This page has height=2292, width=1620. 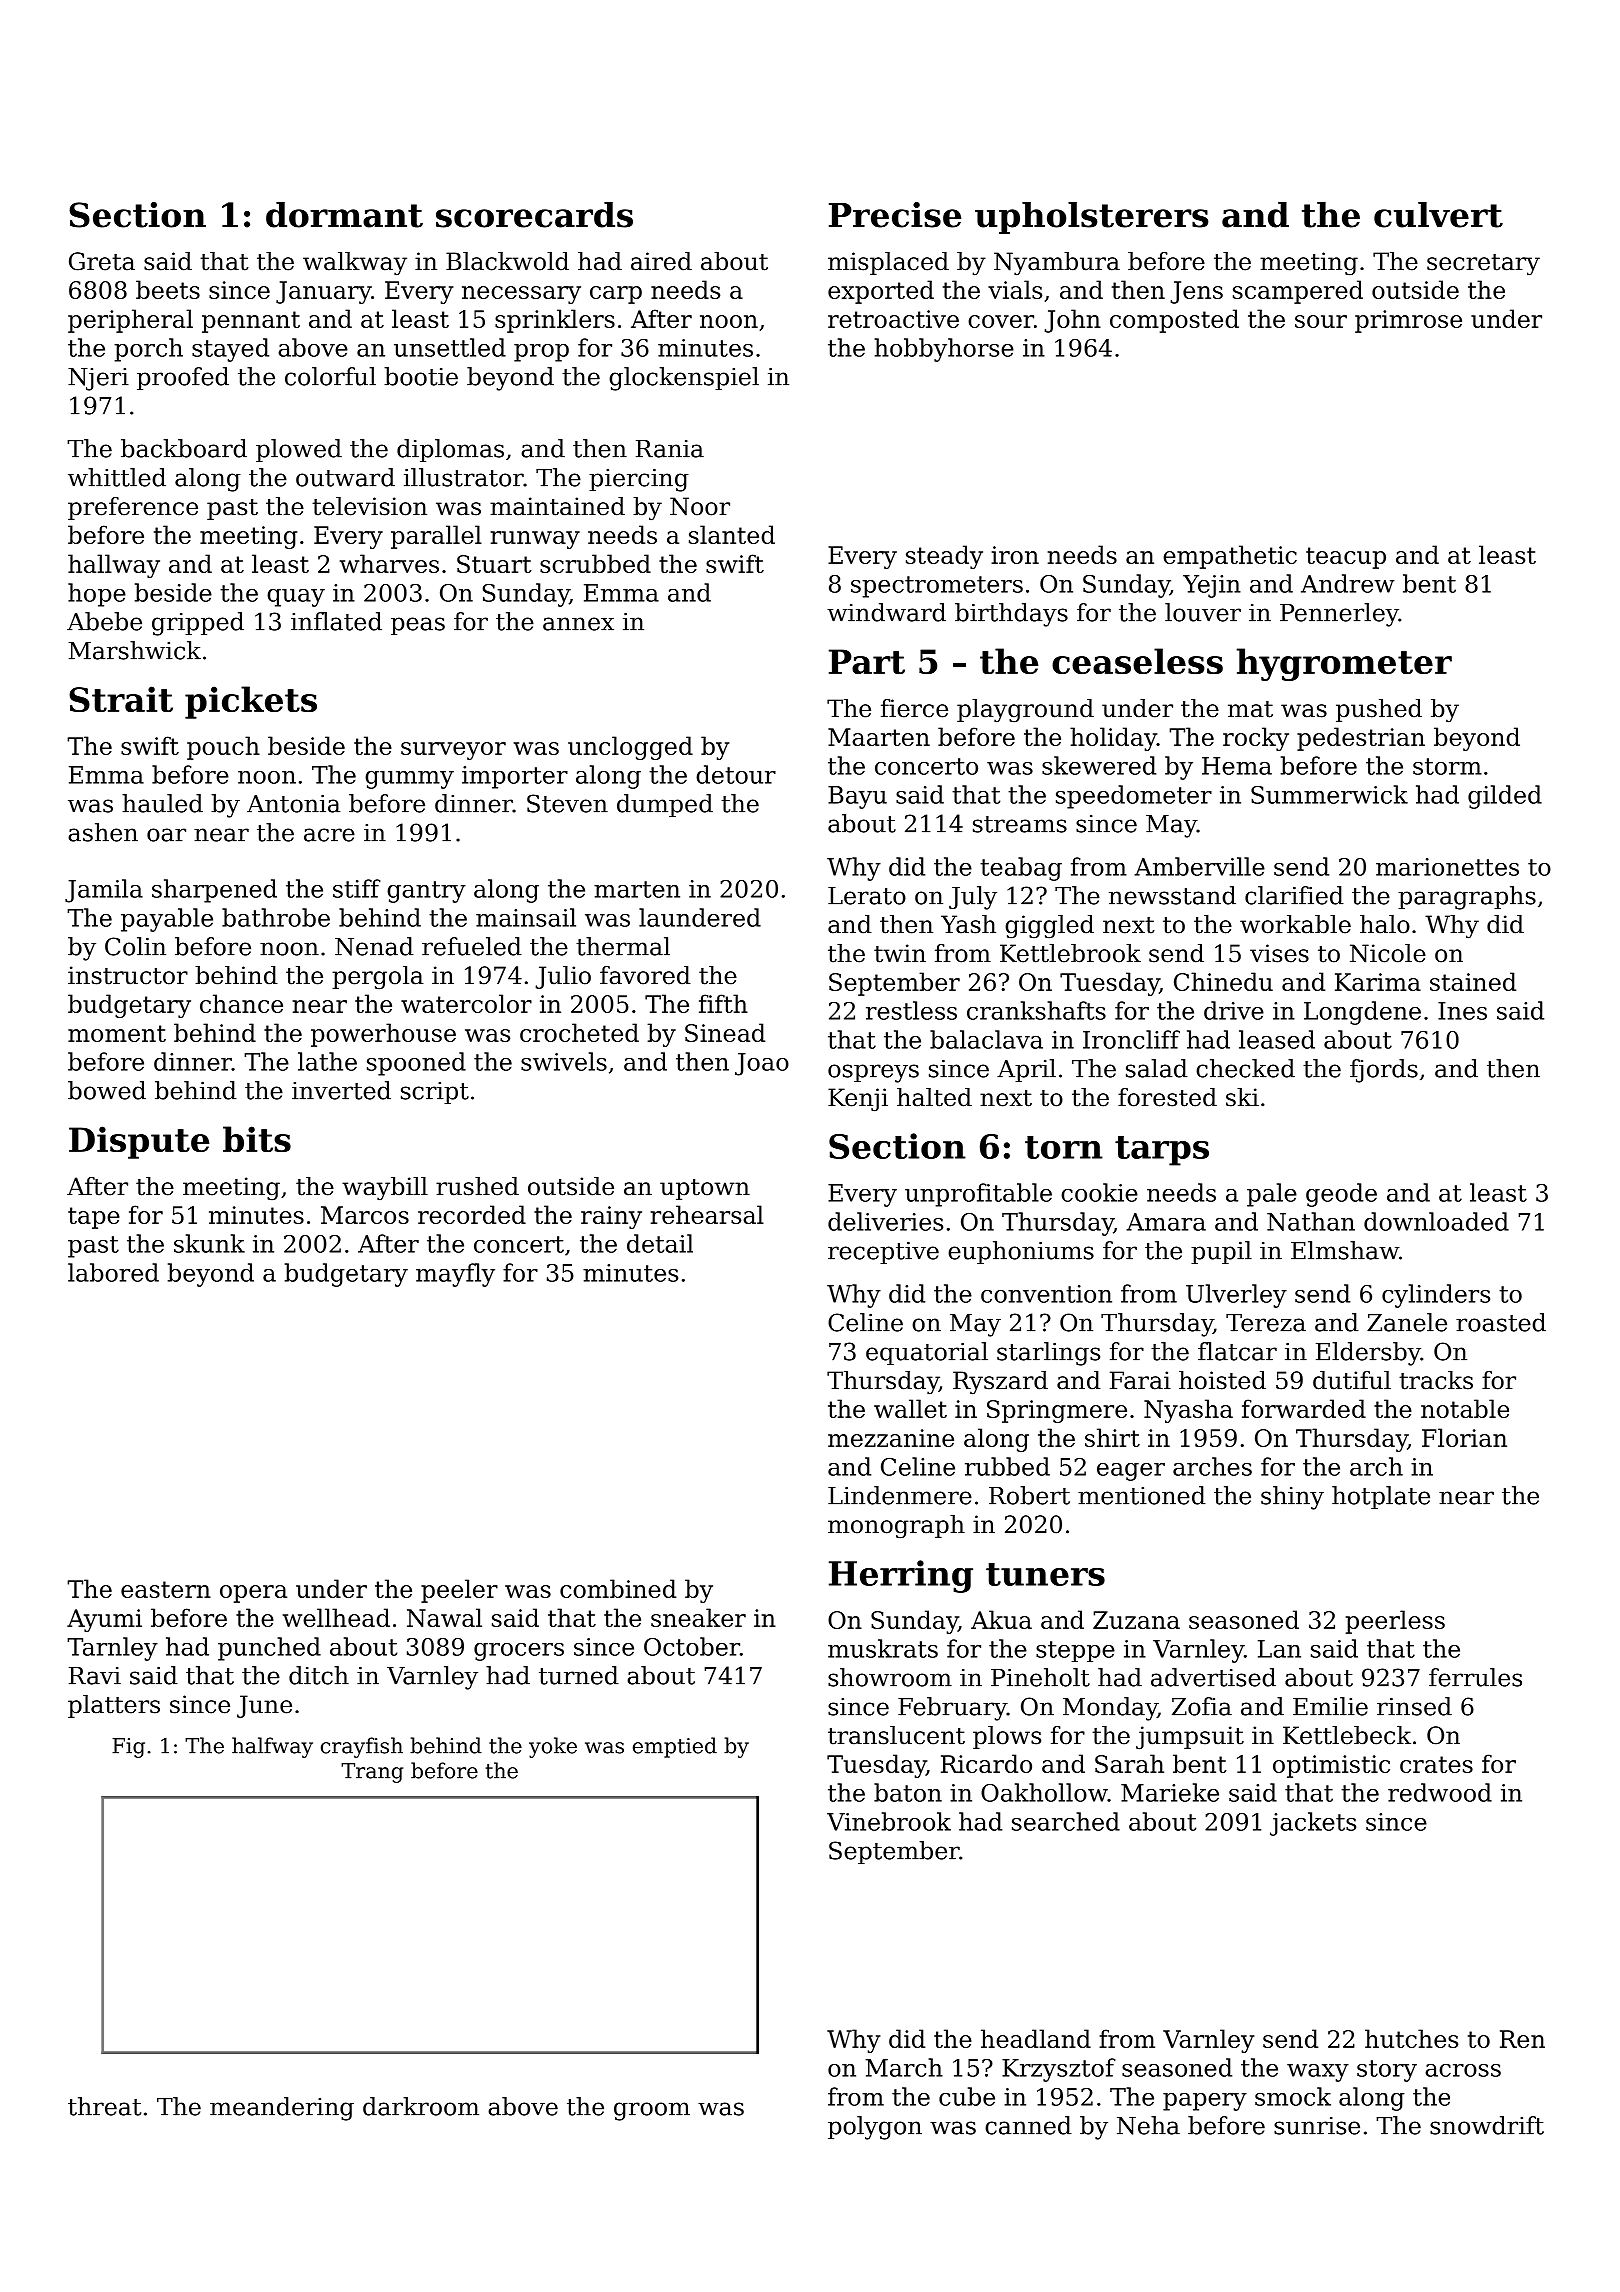 What do you see at coordinates (253, 1594) in the page?
I see `opera` at bounding box center [253, 1594].
